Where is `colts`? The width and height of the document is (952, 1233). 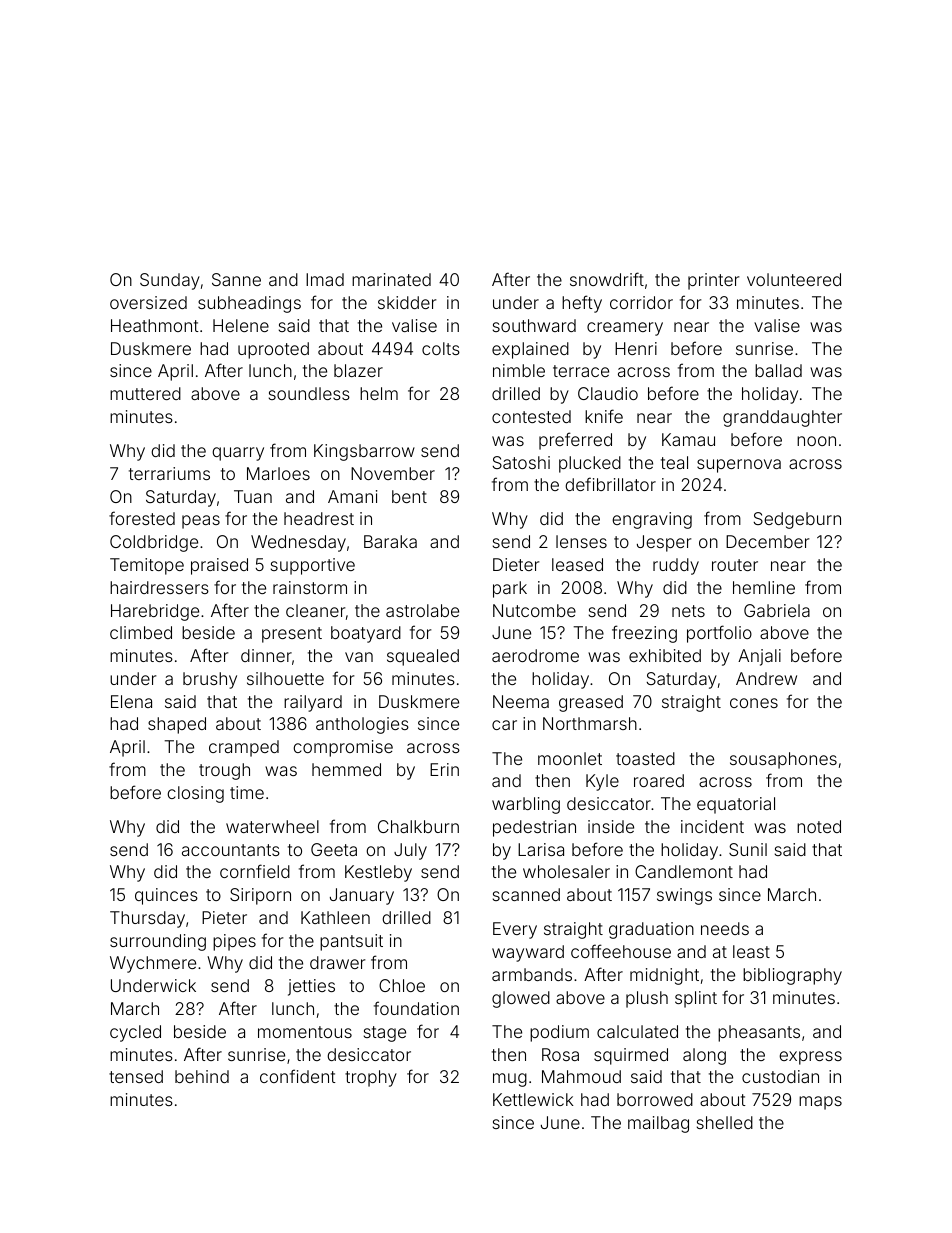 colts is located at coordinates (441, 348).
